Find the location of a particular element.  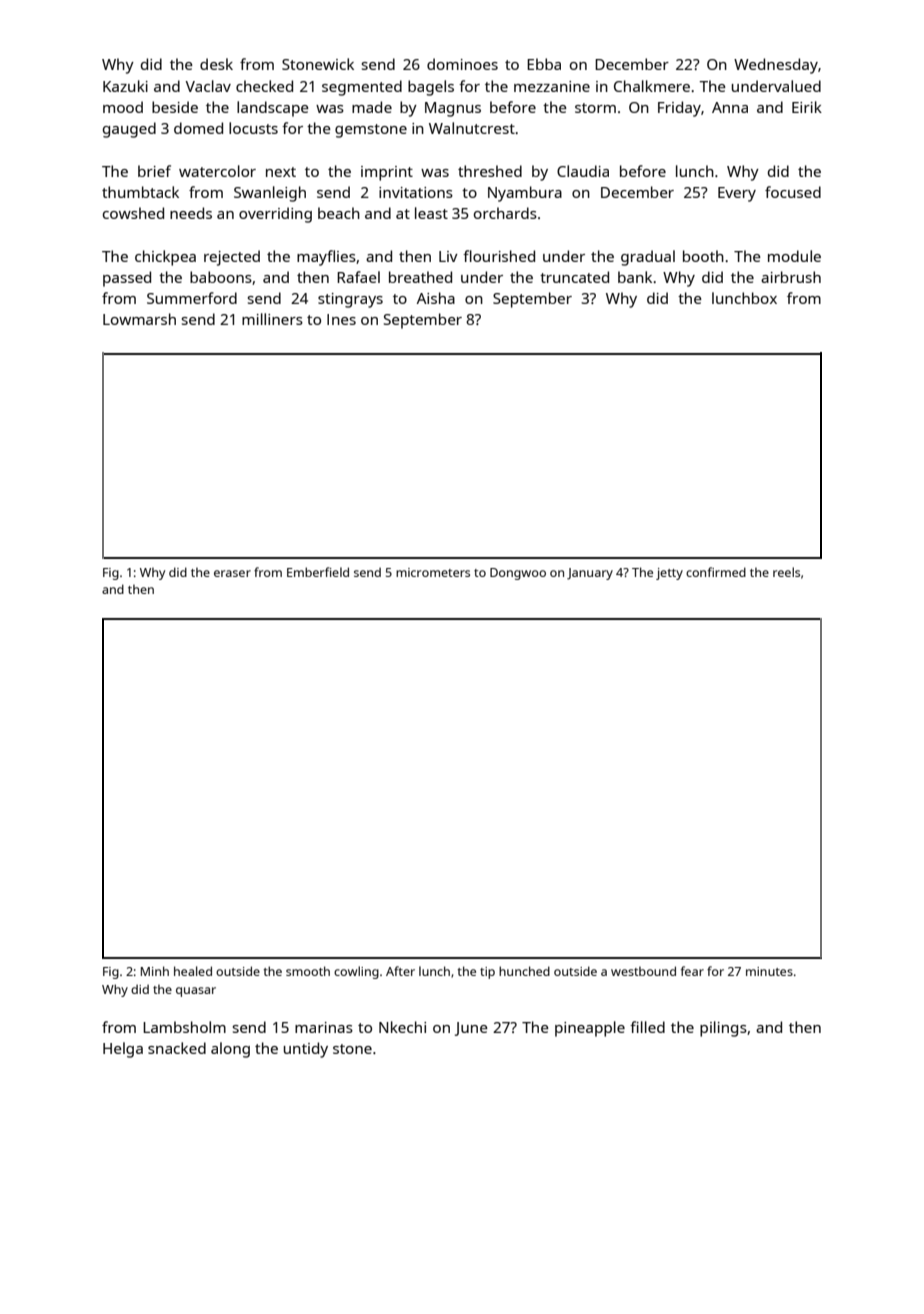

Minh is located at coordinates (155, 971).
